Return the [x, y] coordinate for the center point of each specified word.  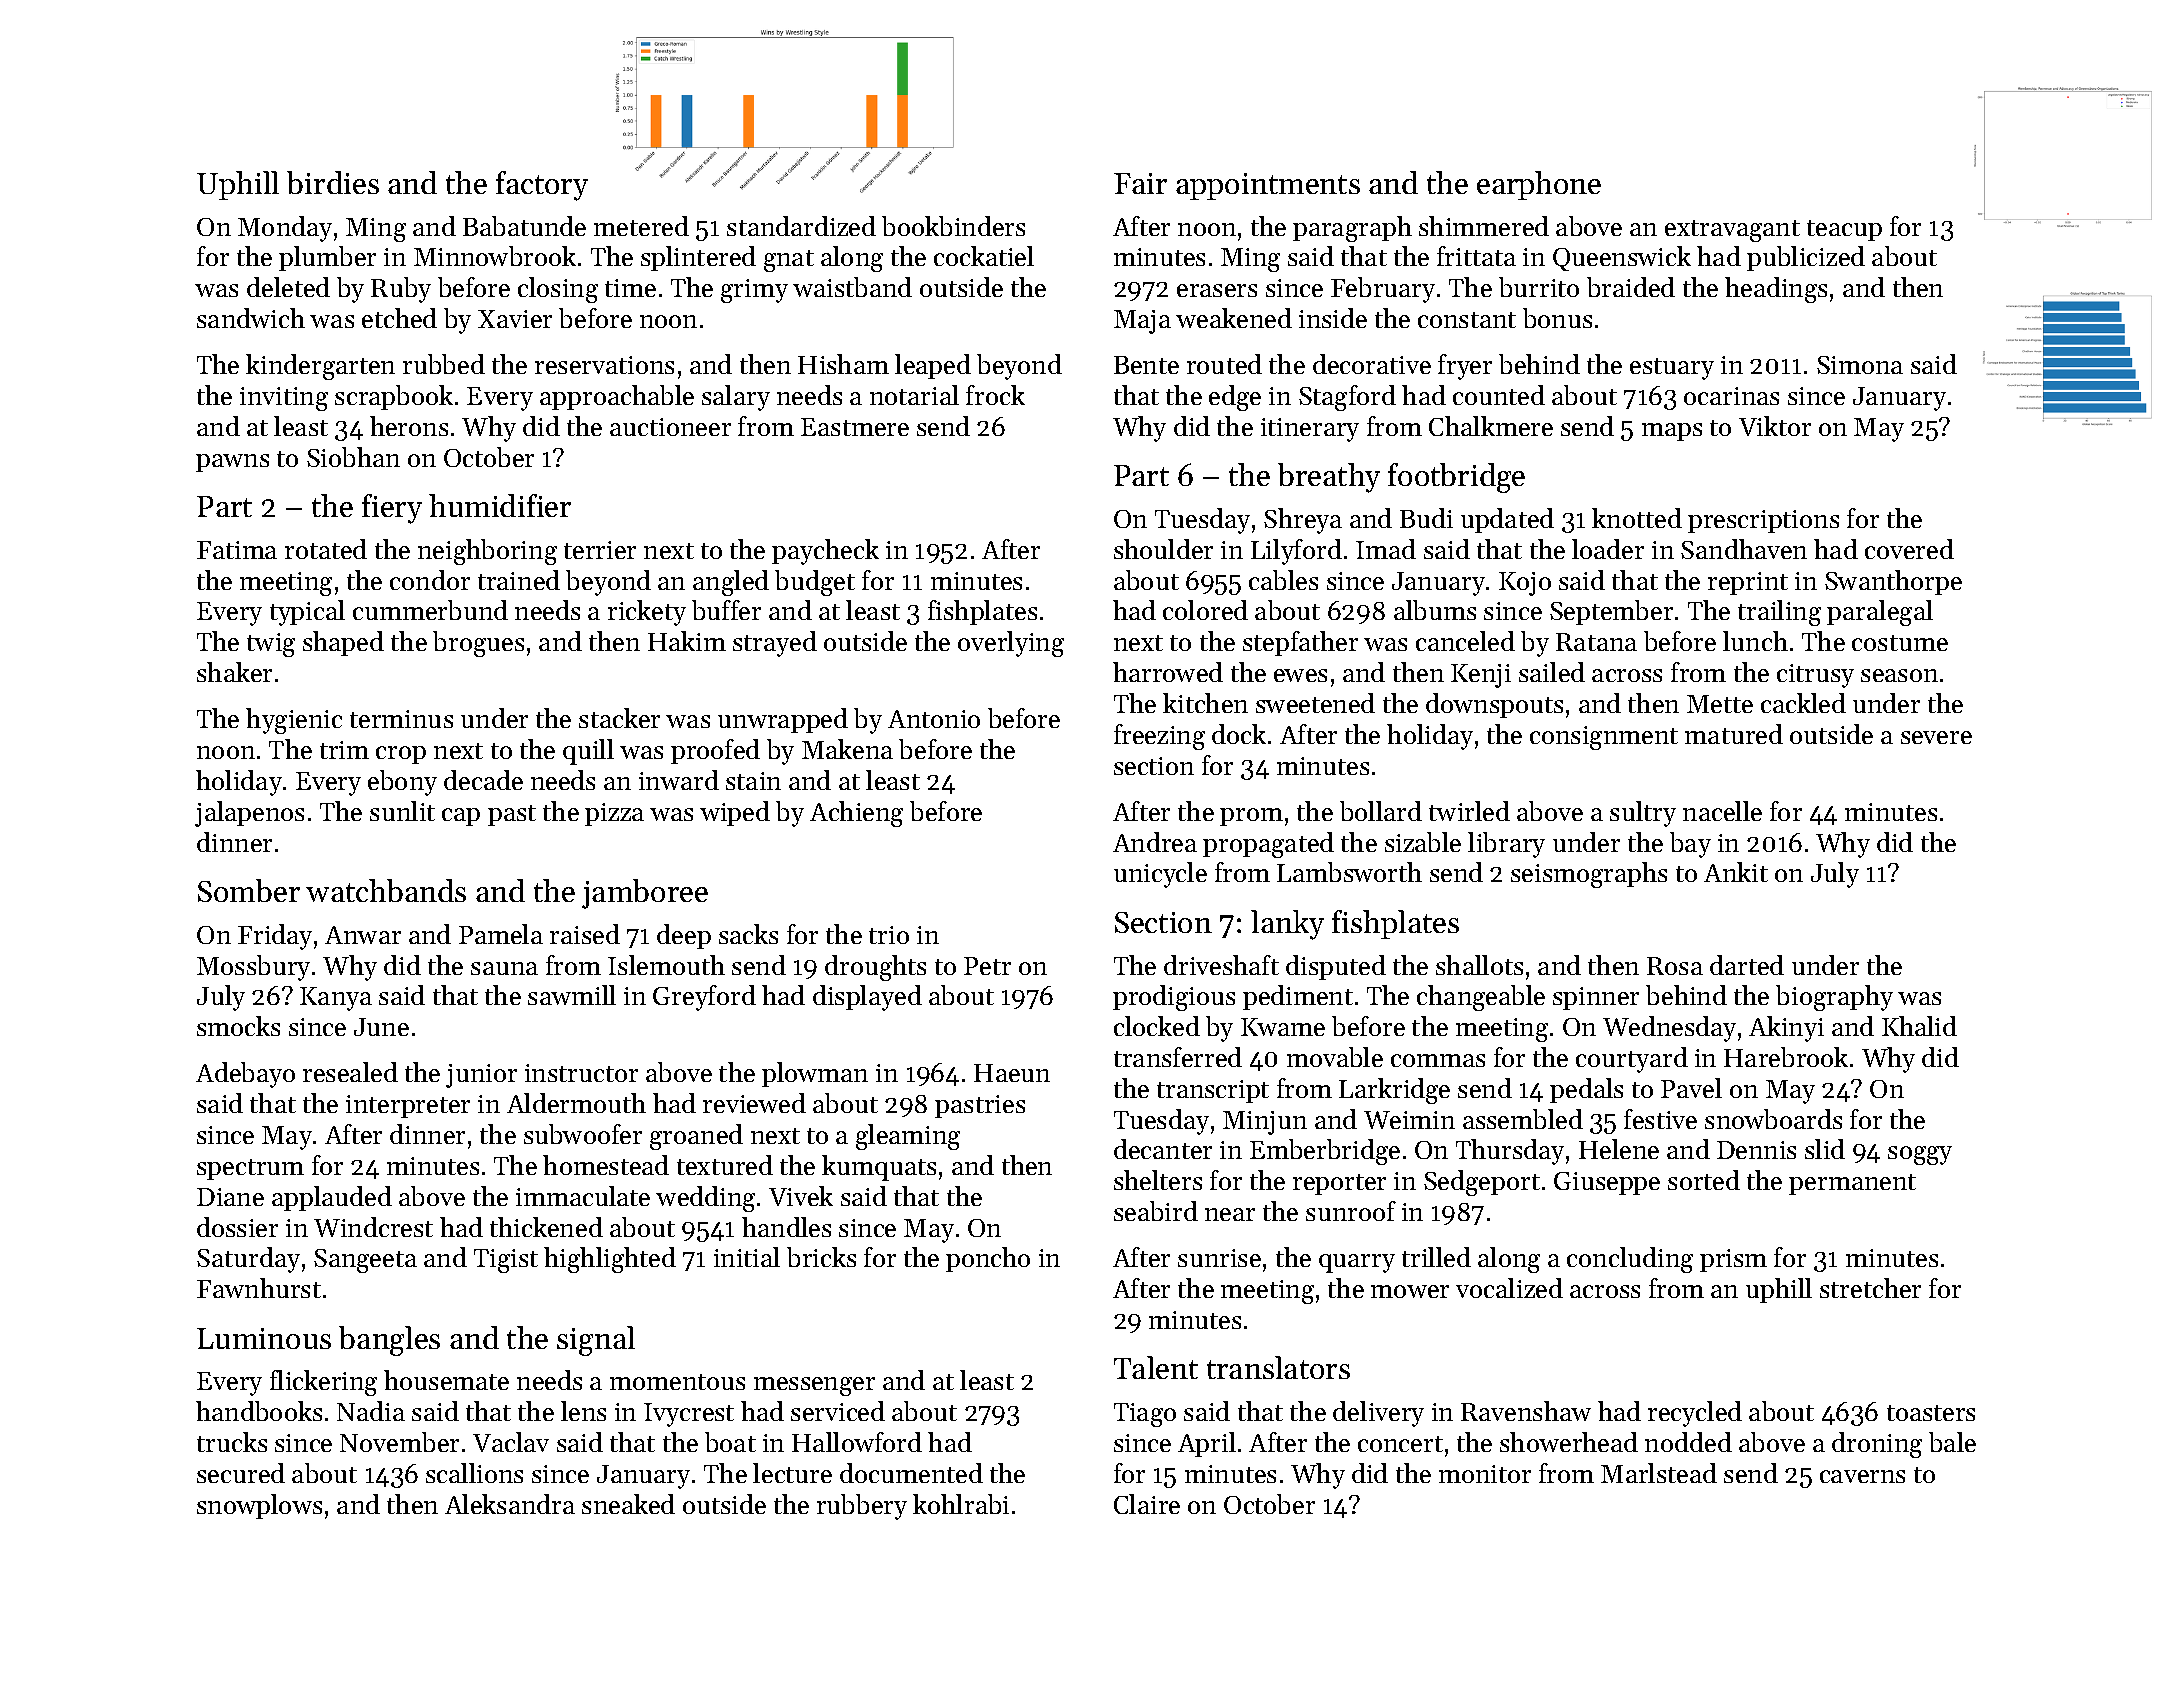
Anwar [363, 935]
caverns [1862, 1476]
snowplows [259, 1506]
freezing [1159, 737]
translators [1278, 1367]
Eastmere [855, 427]
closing [558, 290]
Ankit [1736, 872]
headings [1776, 290]
